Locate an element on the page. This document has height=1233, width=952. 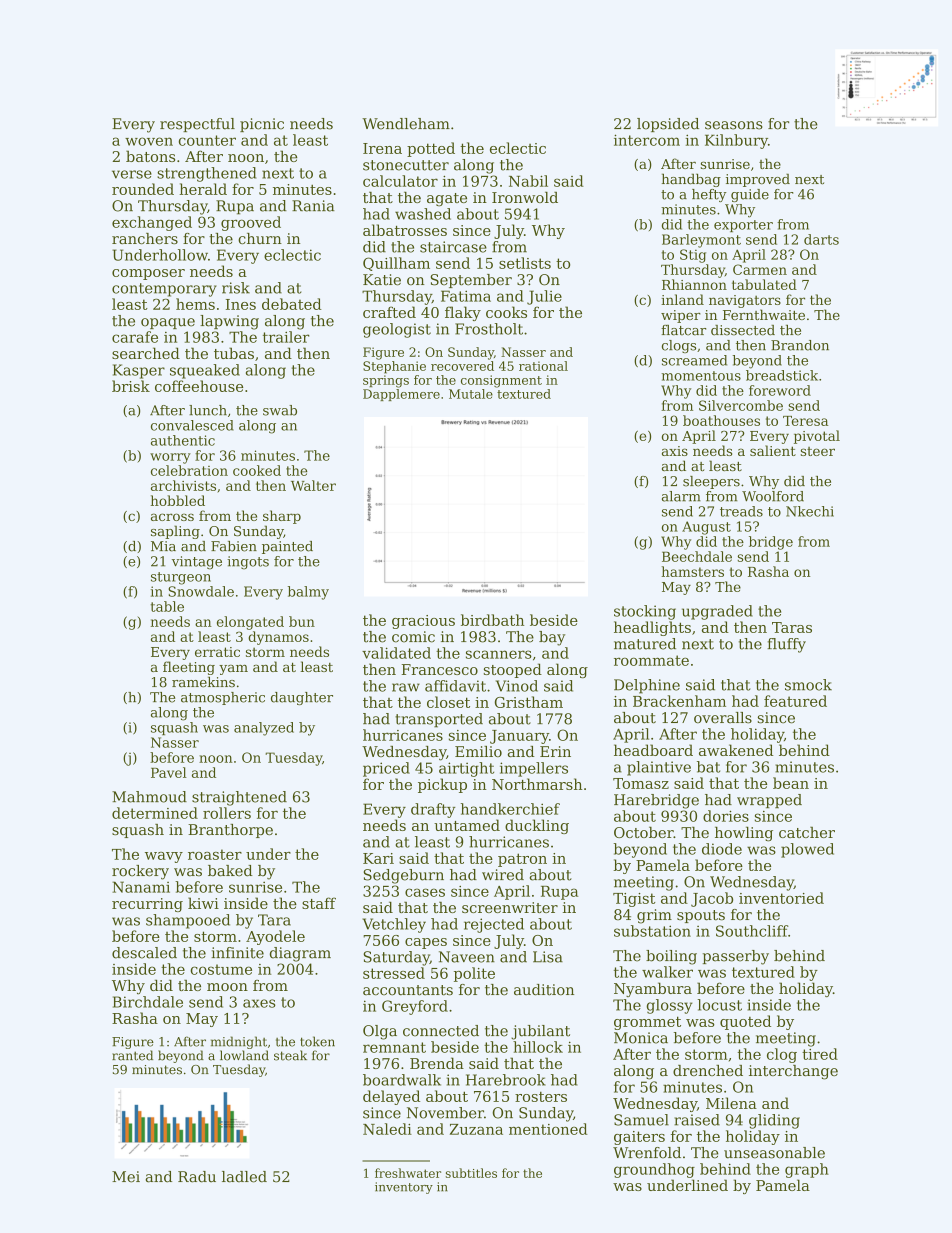
lopsided is located at coordinates (668, 125).
